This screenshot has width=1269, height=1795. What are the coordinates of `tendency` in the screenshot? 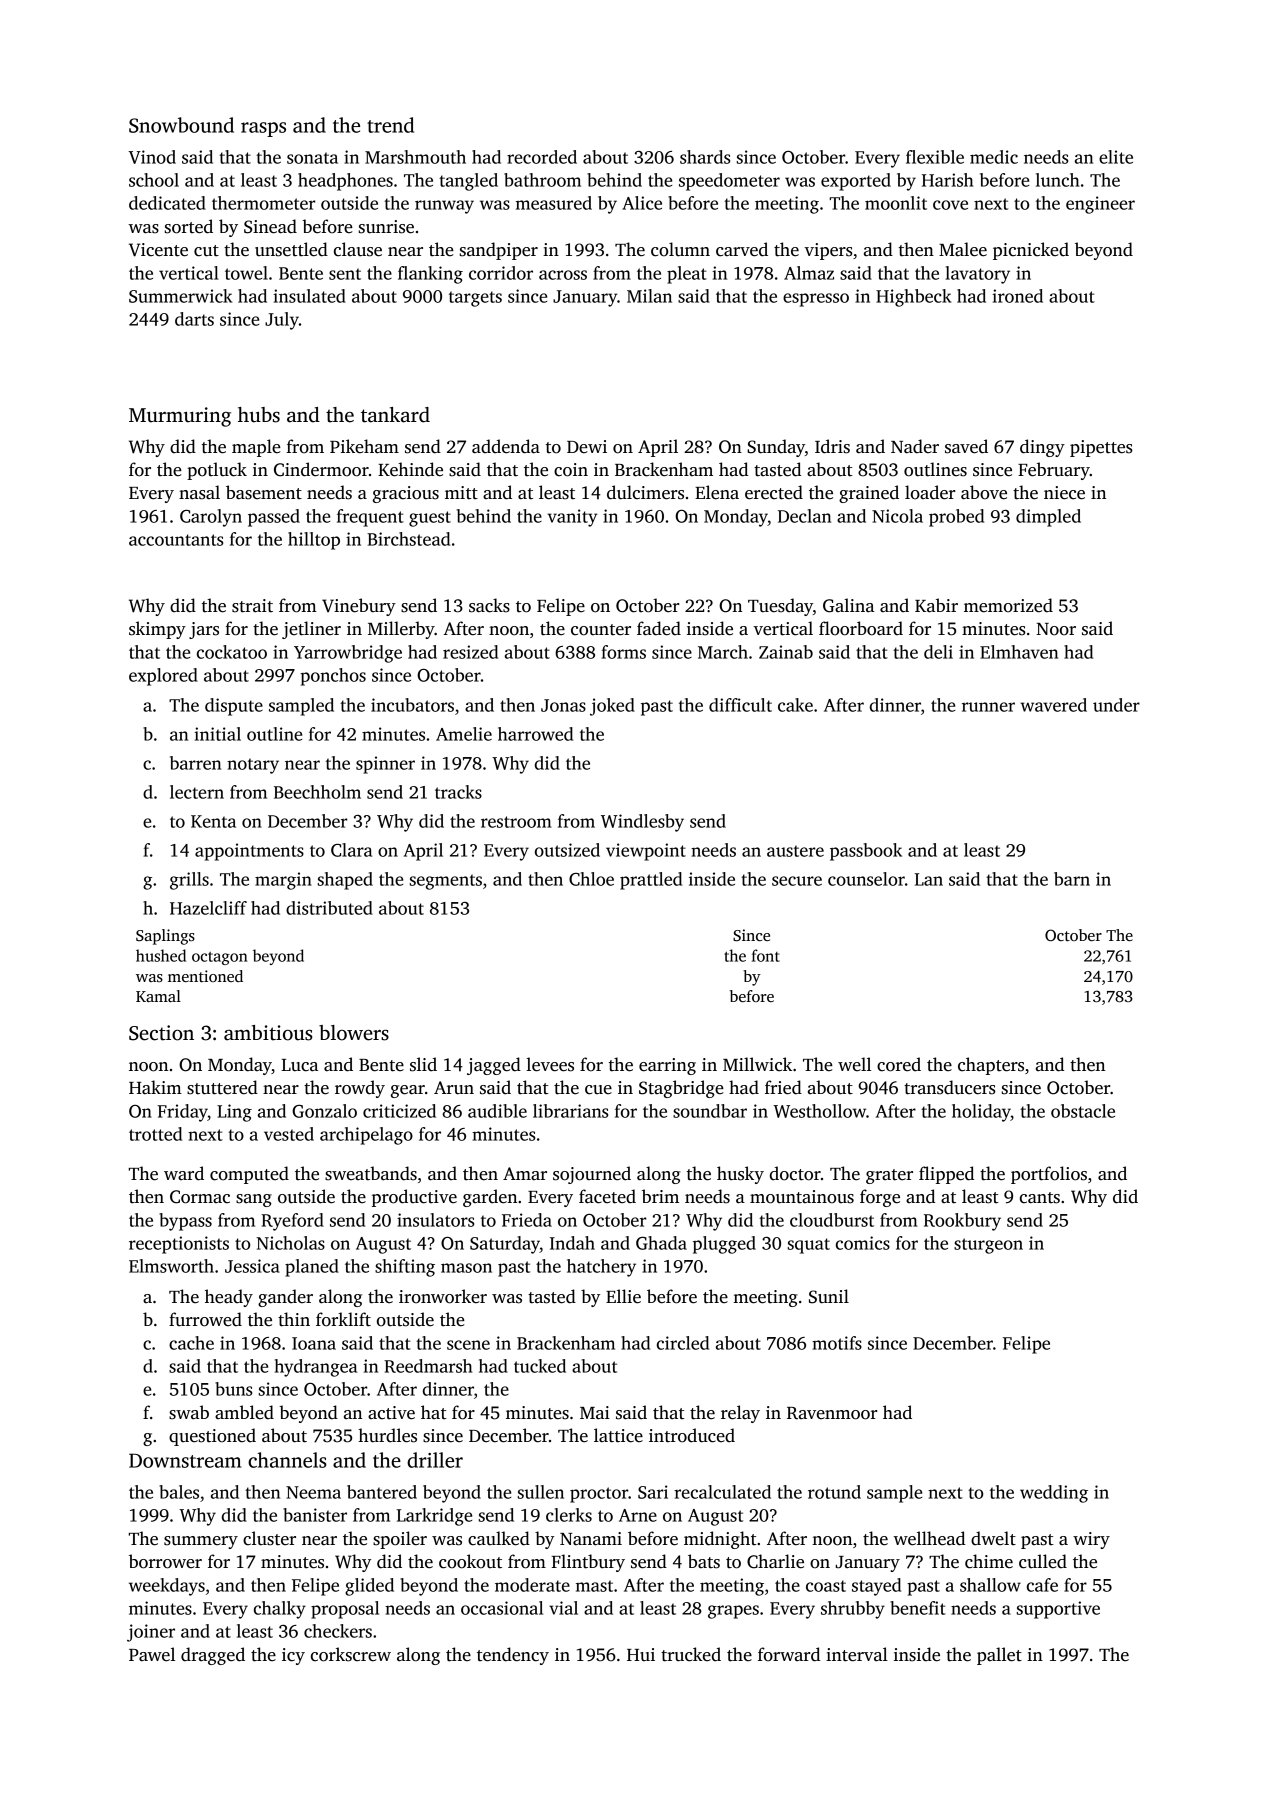 It's located at (513, 1656).
